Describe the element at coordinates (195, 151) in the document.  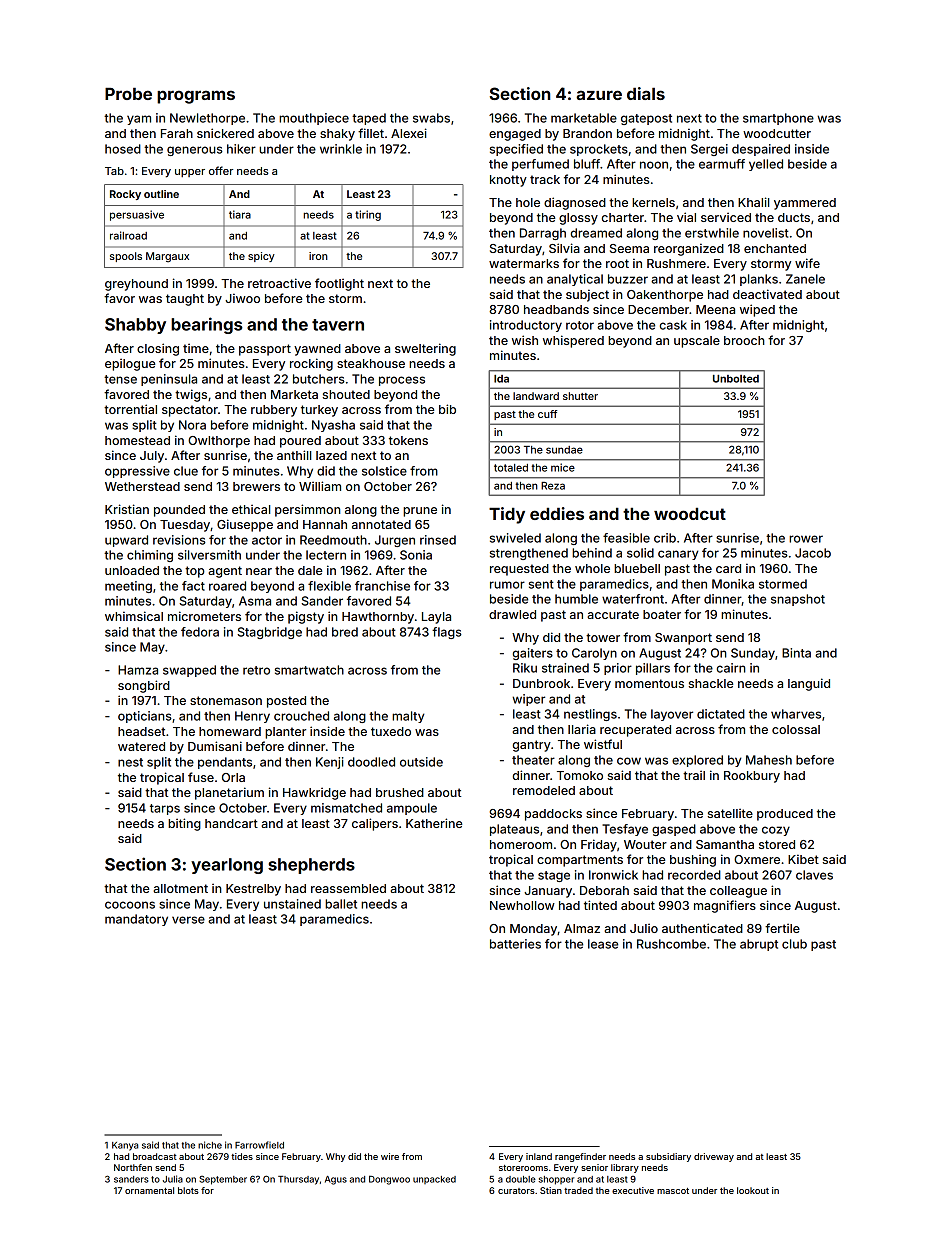
I see `generous` at that location.
